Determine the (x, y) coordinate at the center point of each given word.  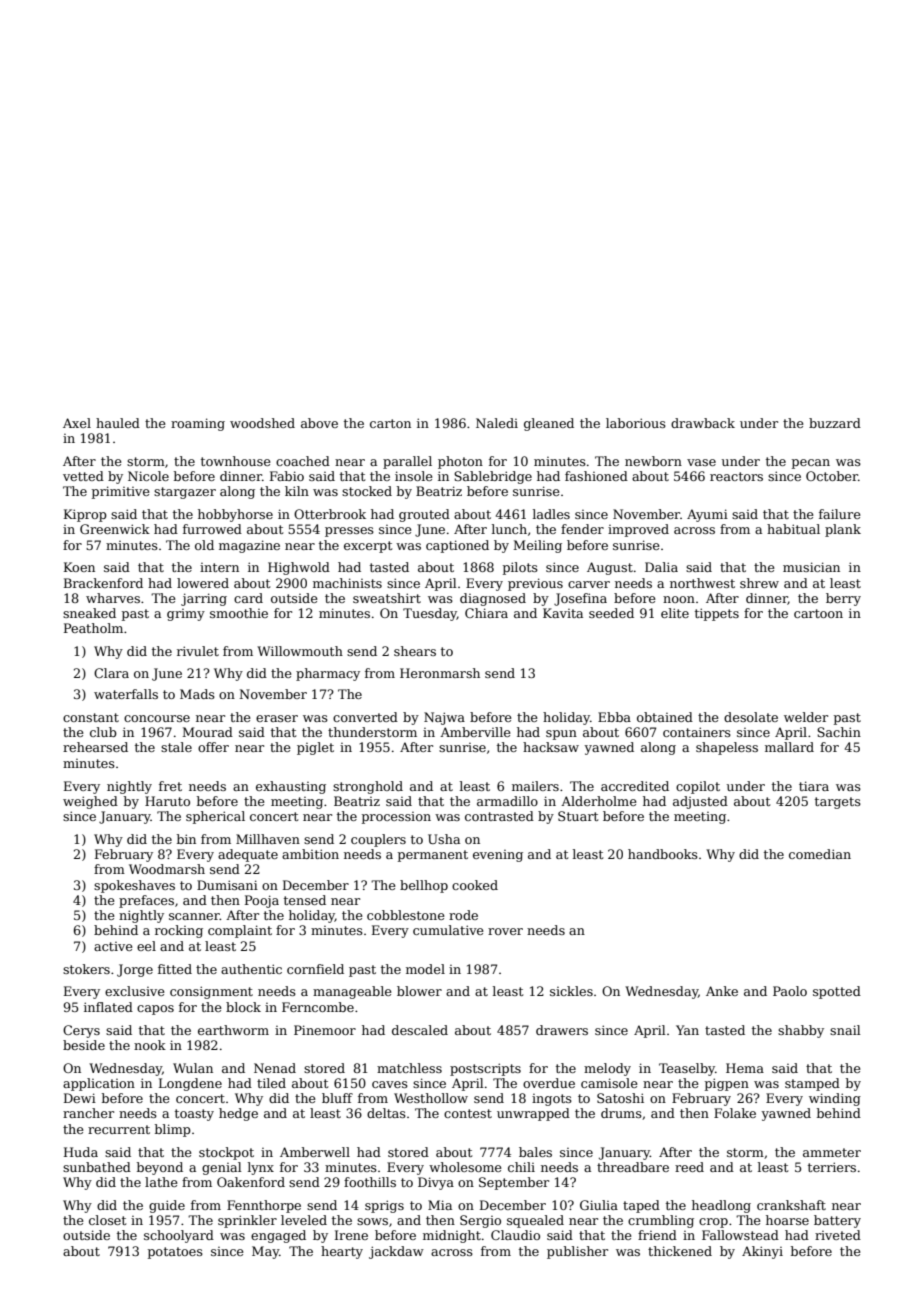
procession (396, 818)
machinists (347, 583)
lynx (261, 1168)
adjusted (700, 802)
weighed (90, 802)
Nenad (275, 1068)
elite (675, 613)
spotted (837, 992)
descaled (420, 1030)
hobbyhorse (235, 515)
